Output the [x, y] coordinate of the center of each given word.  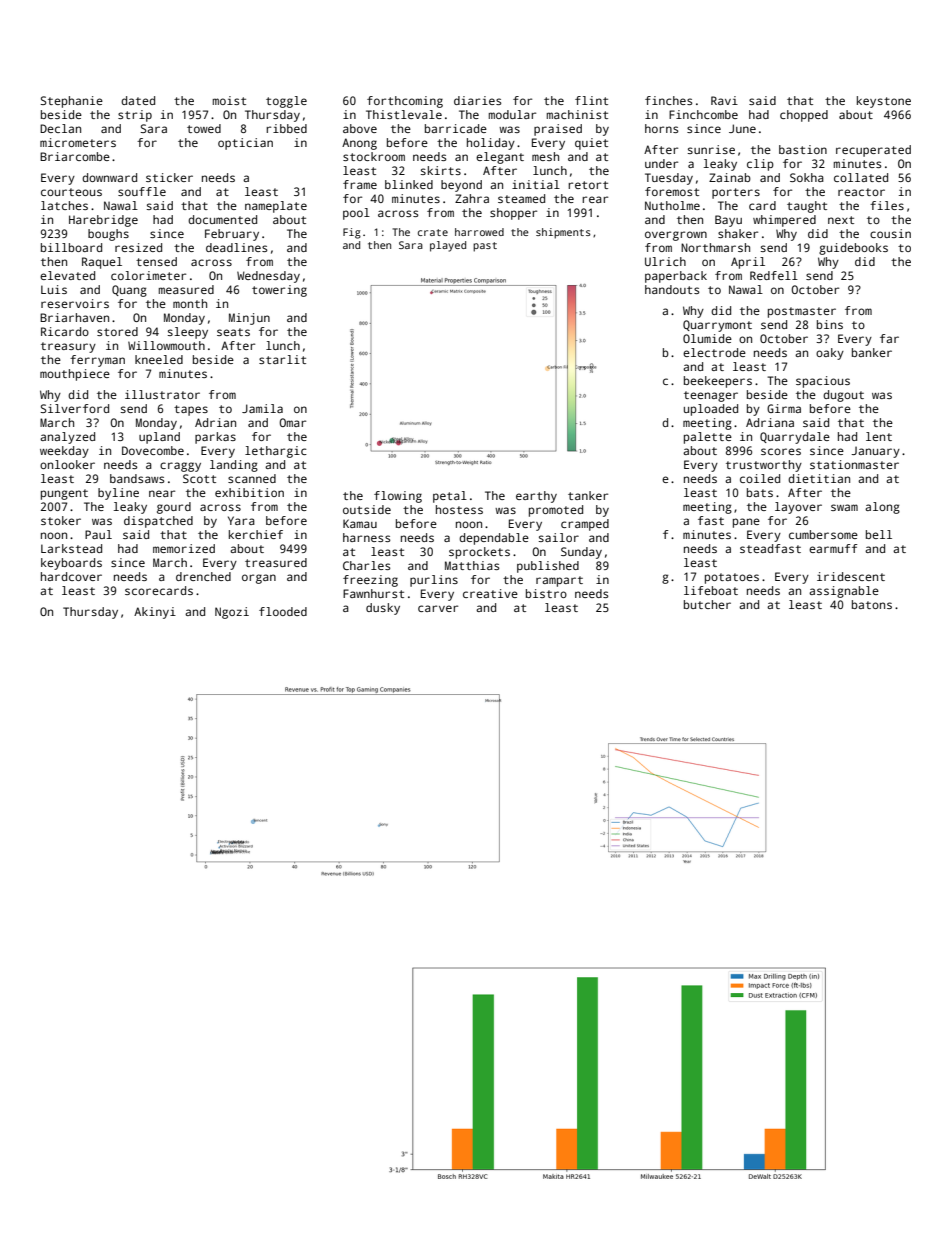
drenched [203, 576]
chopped [804, 116]
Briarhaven [74, 317]
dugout [843, 396]
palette [708, 438]
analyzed [67, 438]
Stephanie [71, 102]
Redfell [774, 275]
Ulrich [665, 261]
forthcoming [405, 102]
